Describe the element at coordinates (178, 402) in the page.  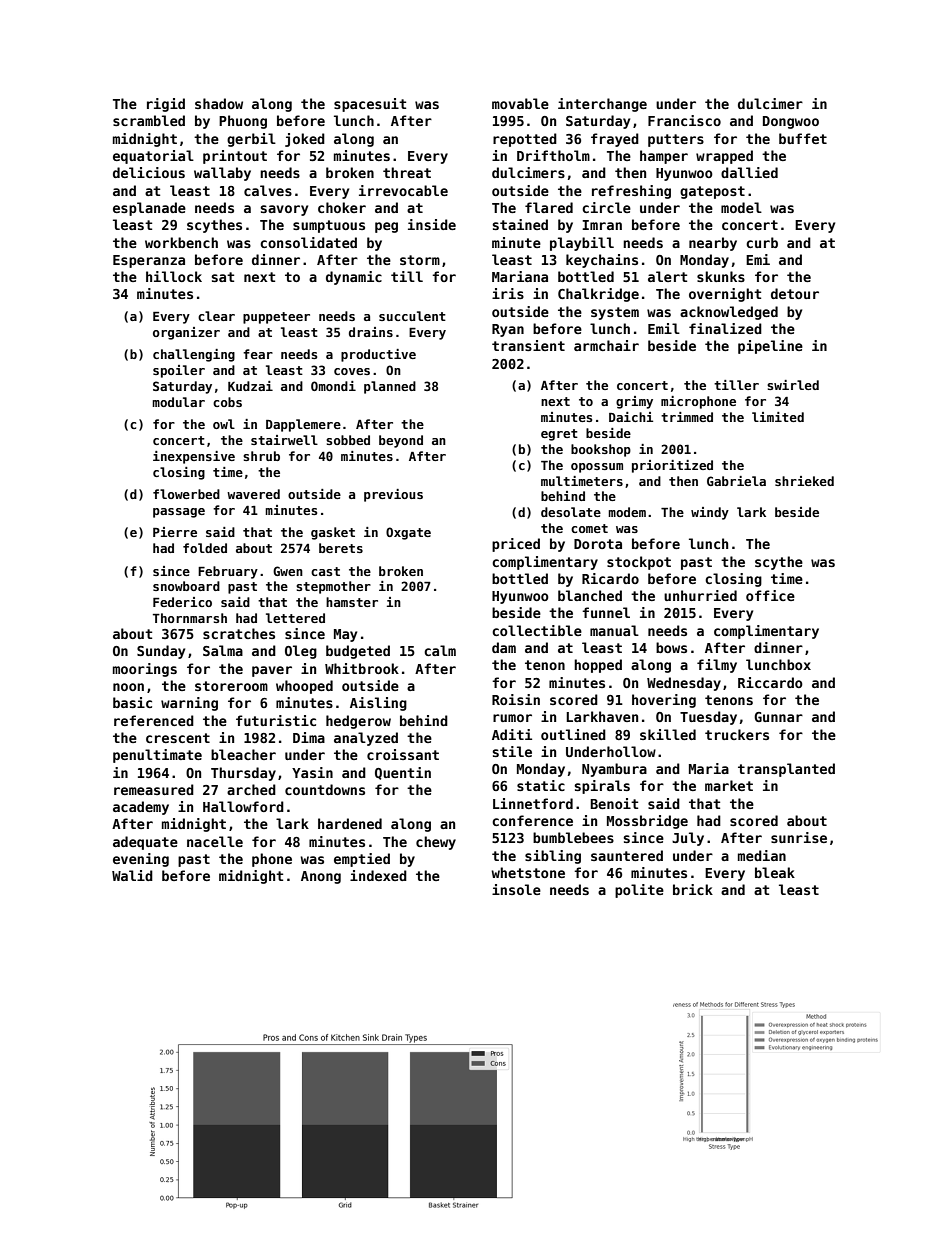
I see `modular` at that location.
